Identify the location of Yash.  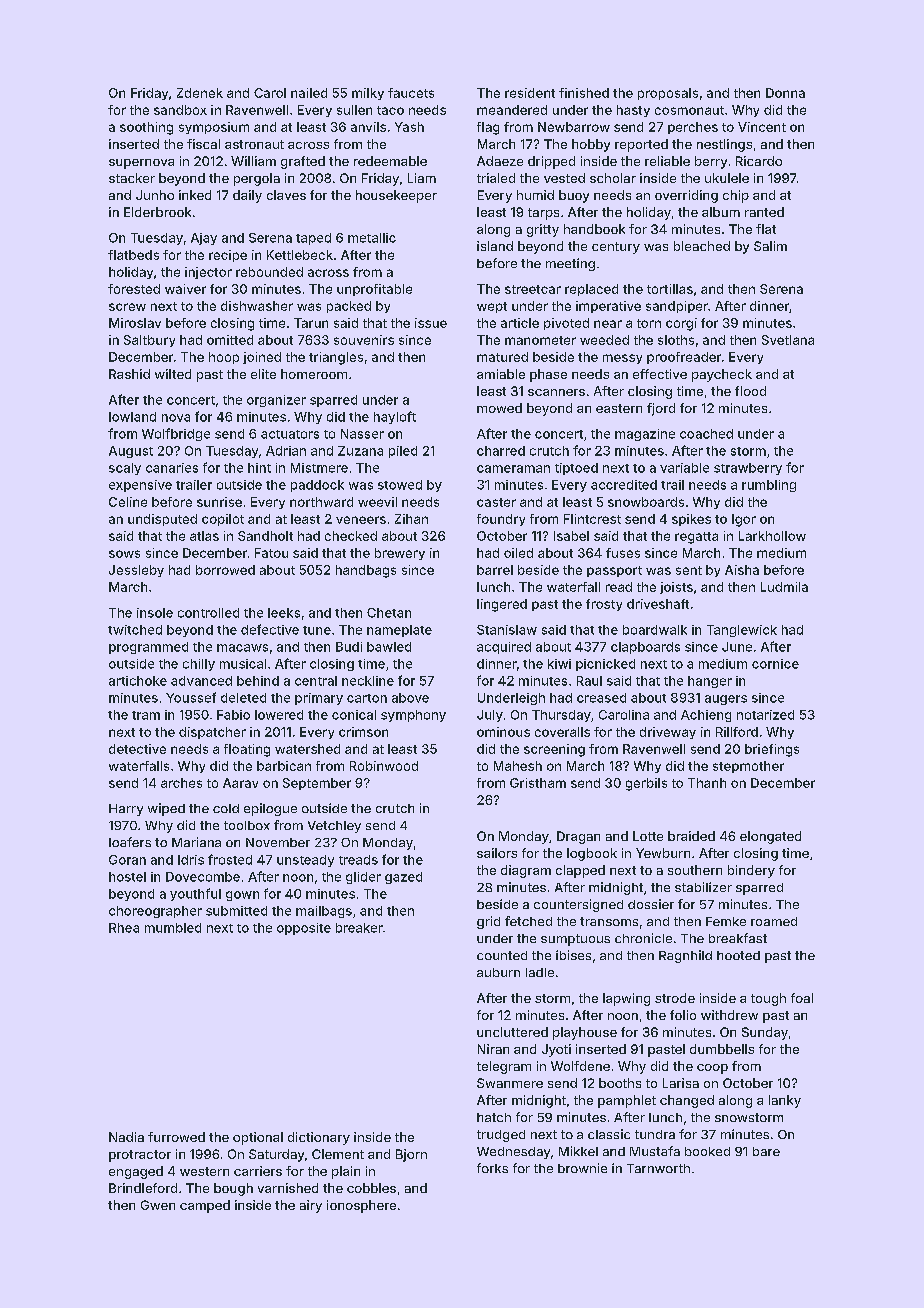
(409, 127).
